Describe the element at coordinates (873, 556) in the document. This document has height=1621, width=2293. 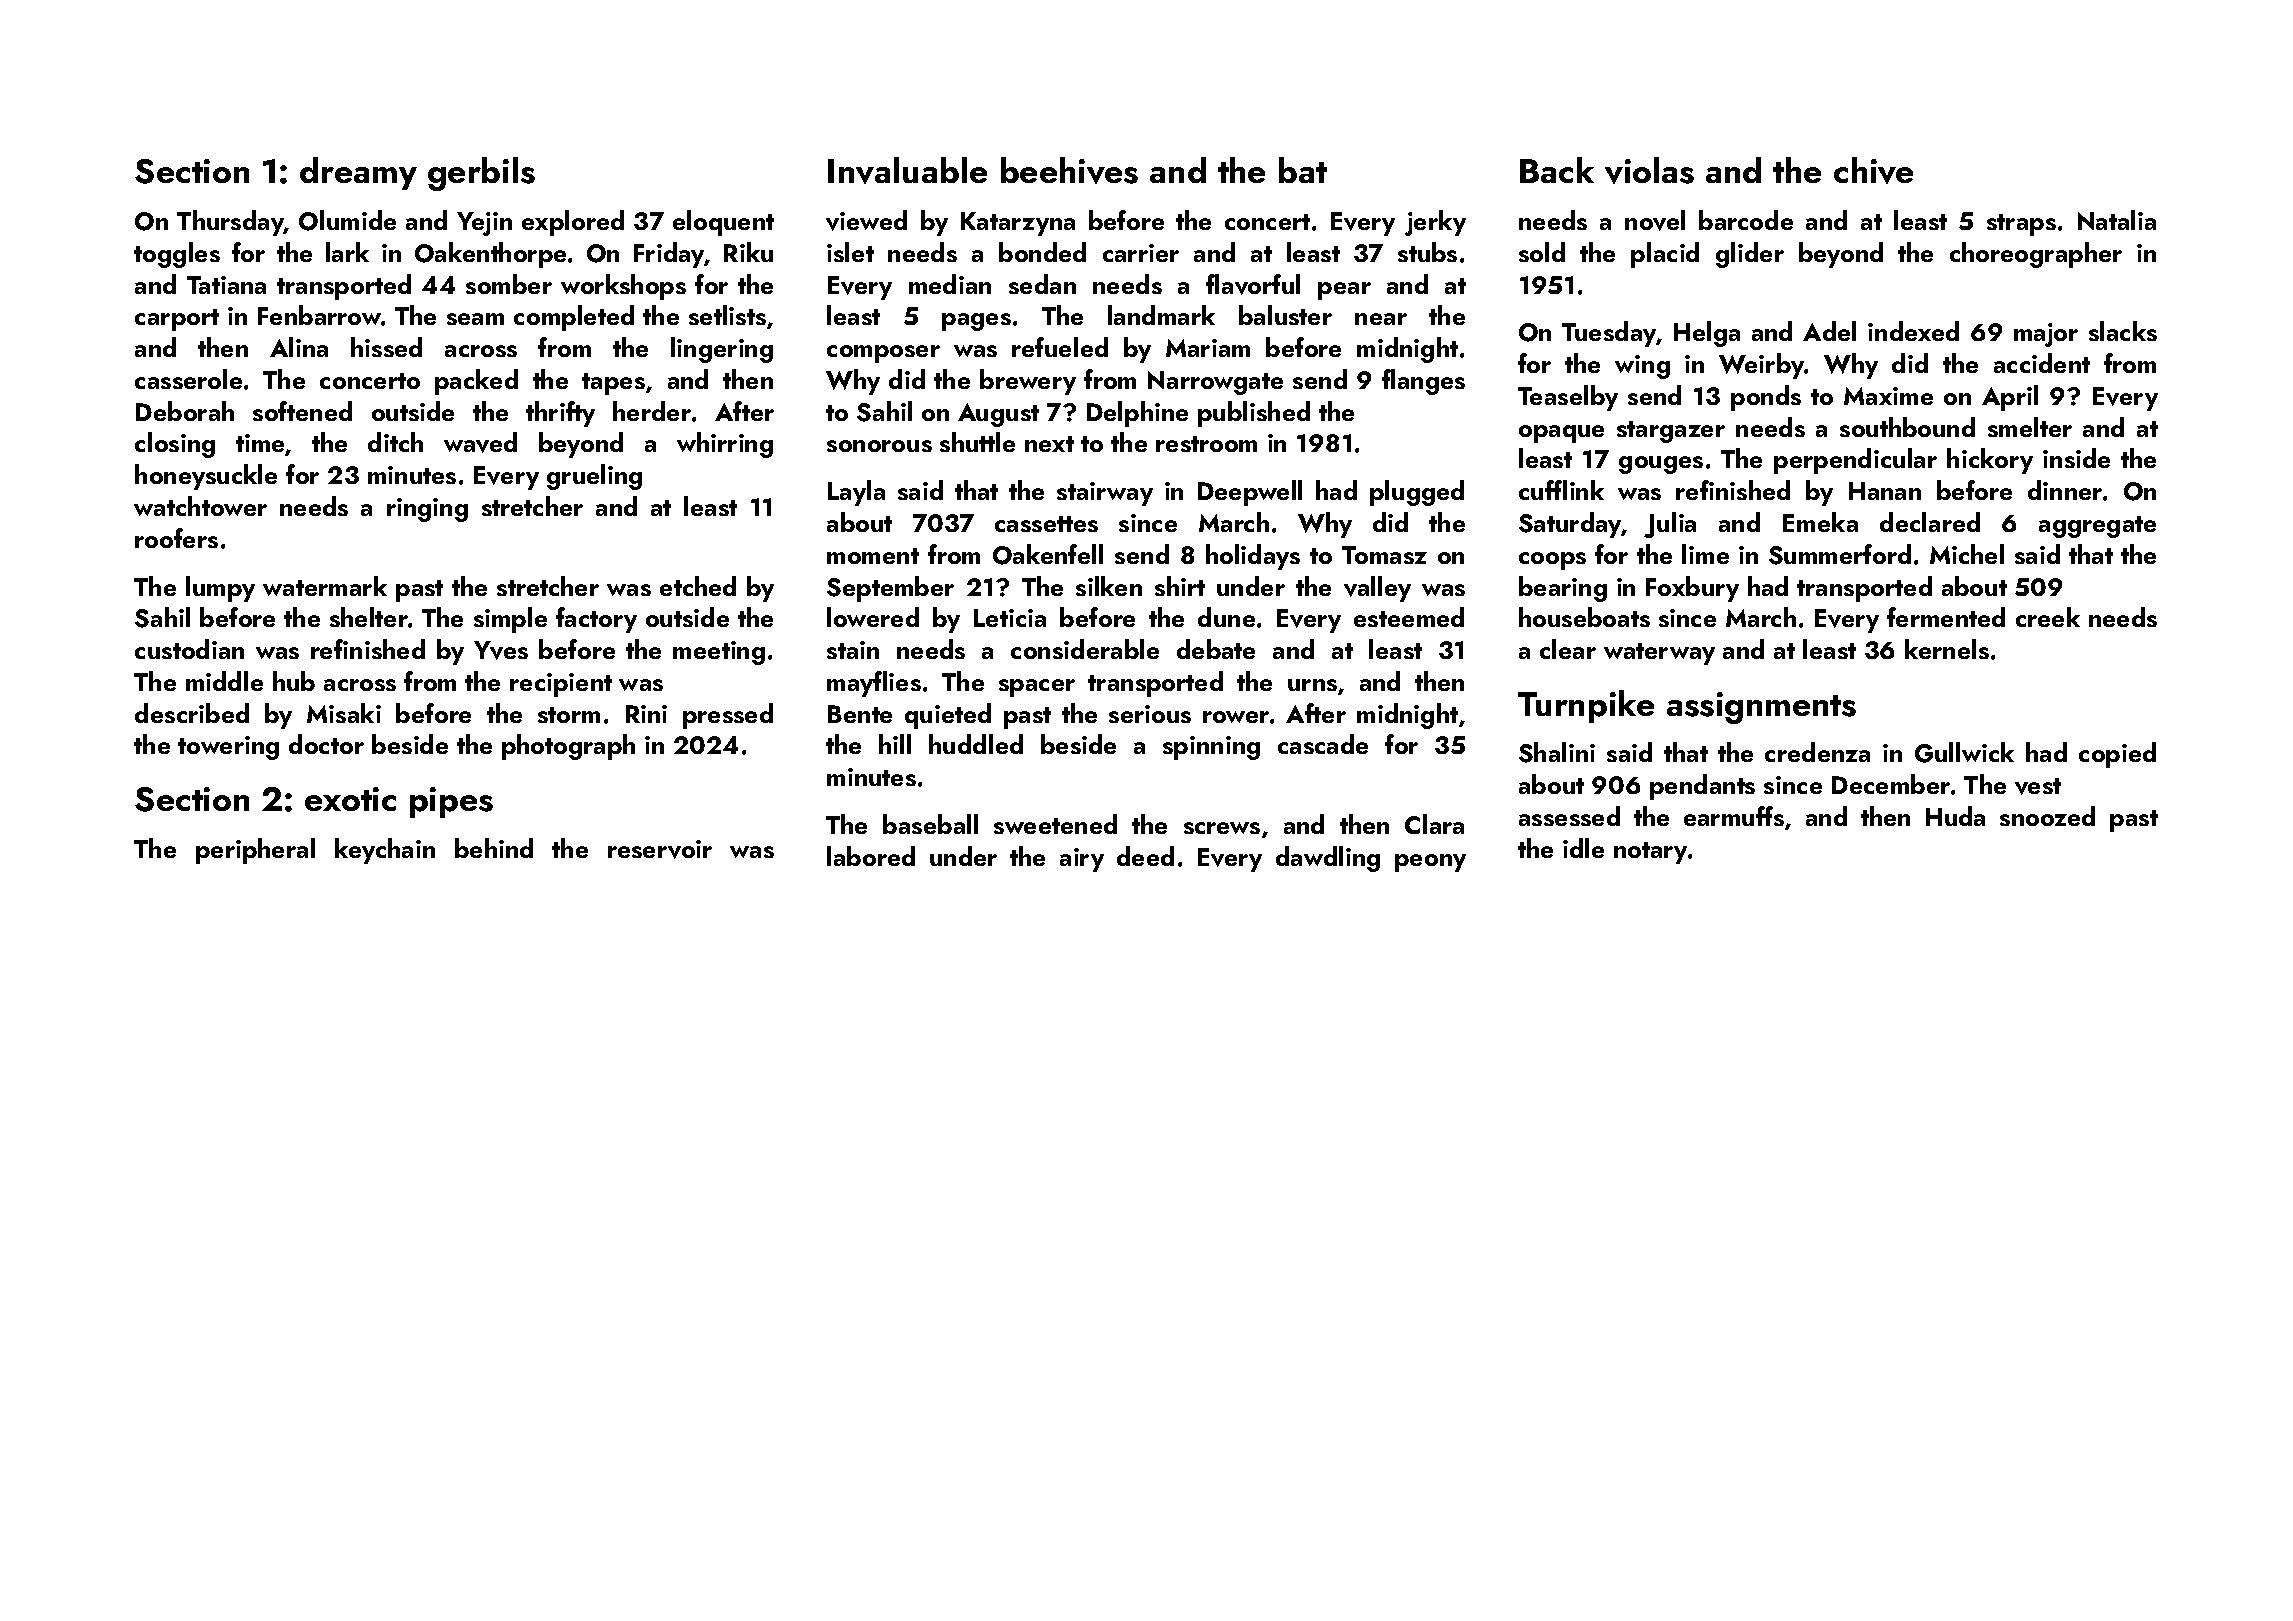
I see `moment` at that location.
